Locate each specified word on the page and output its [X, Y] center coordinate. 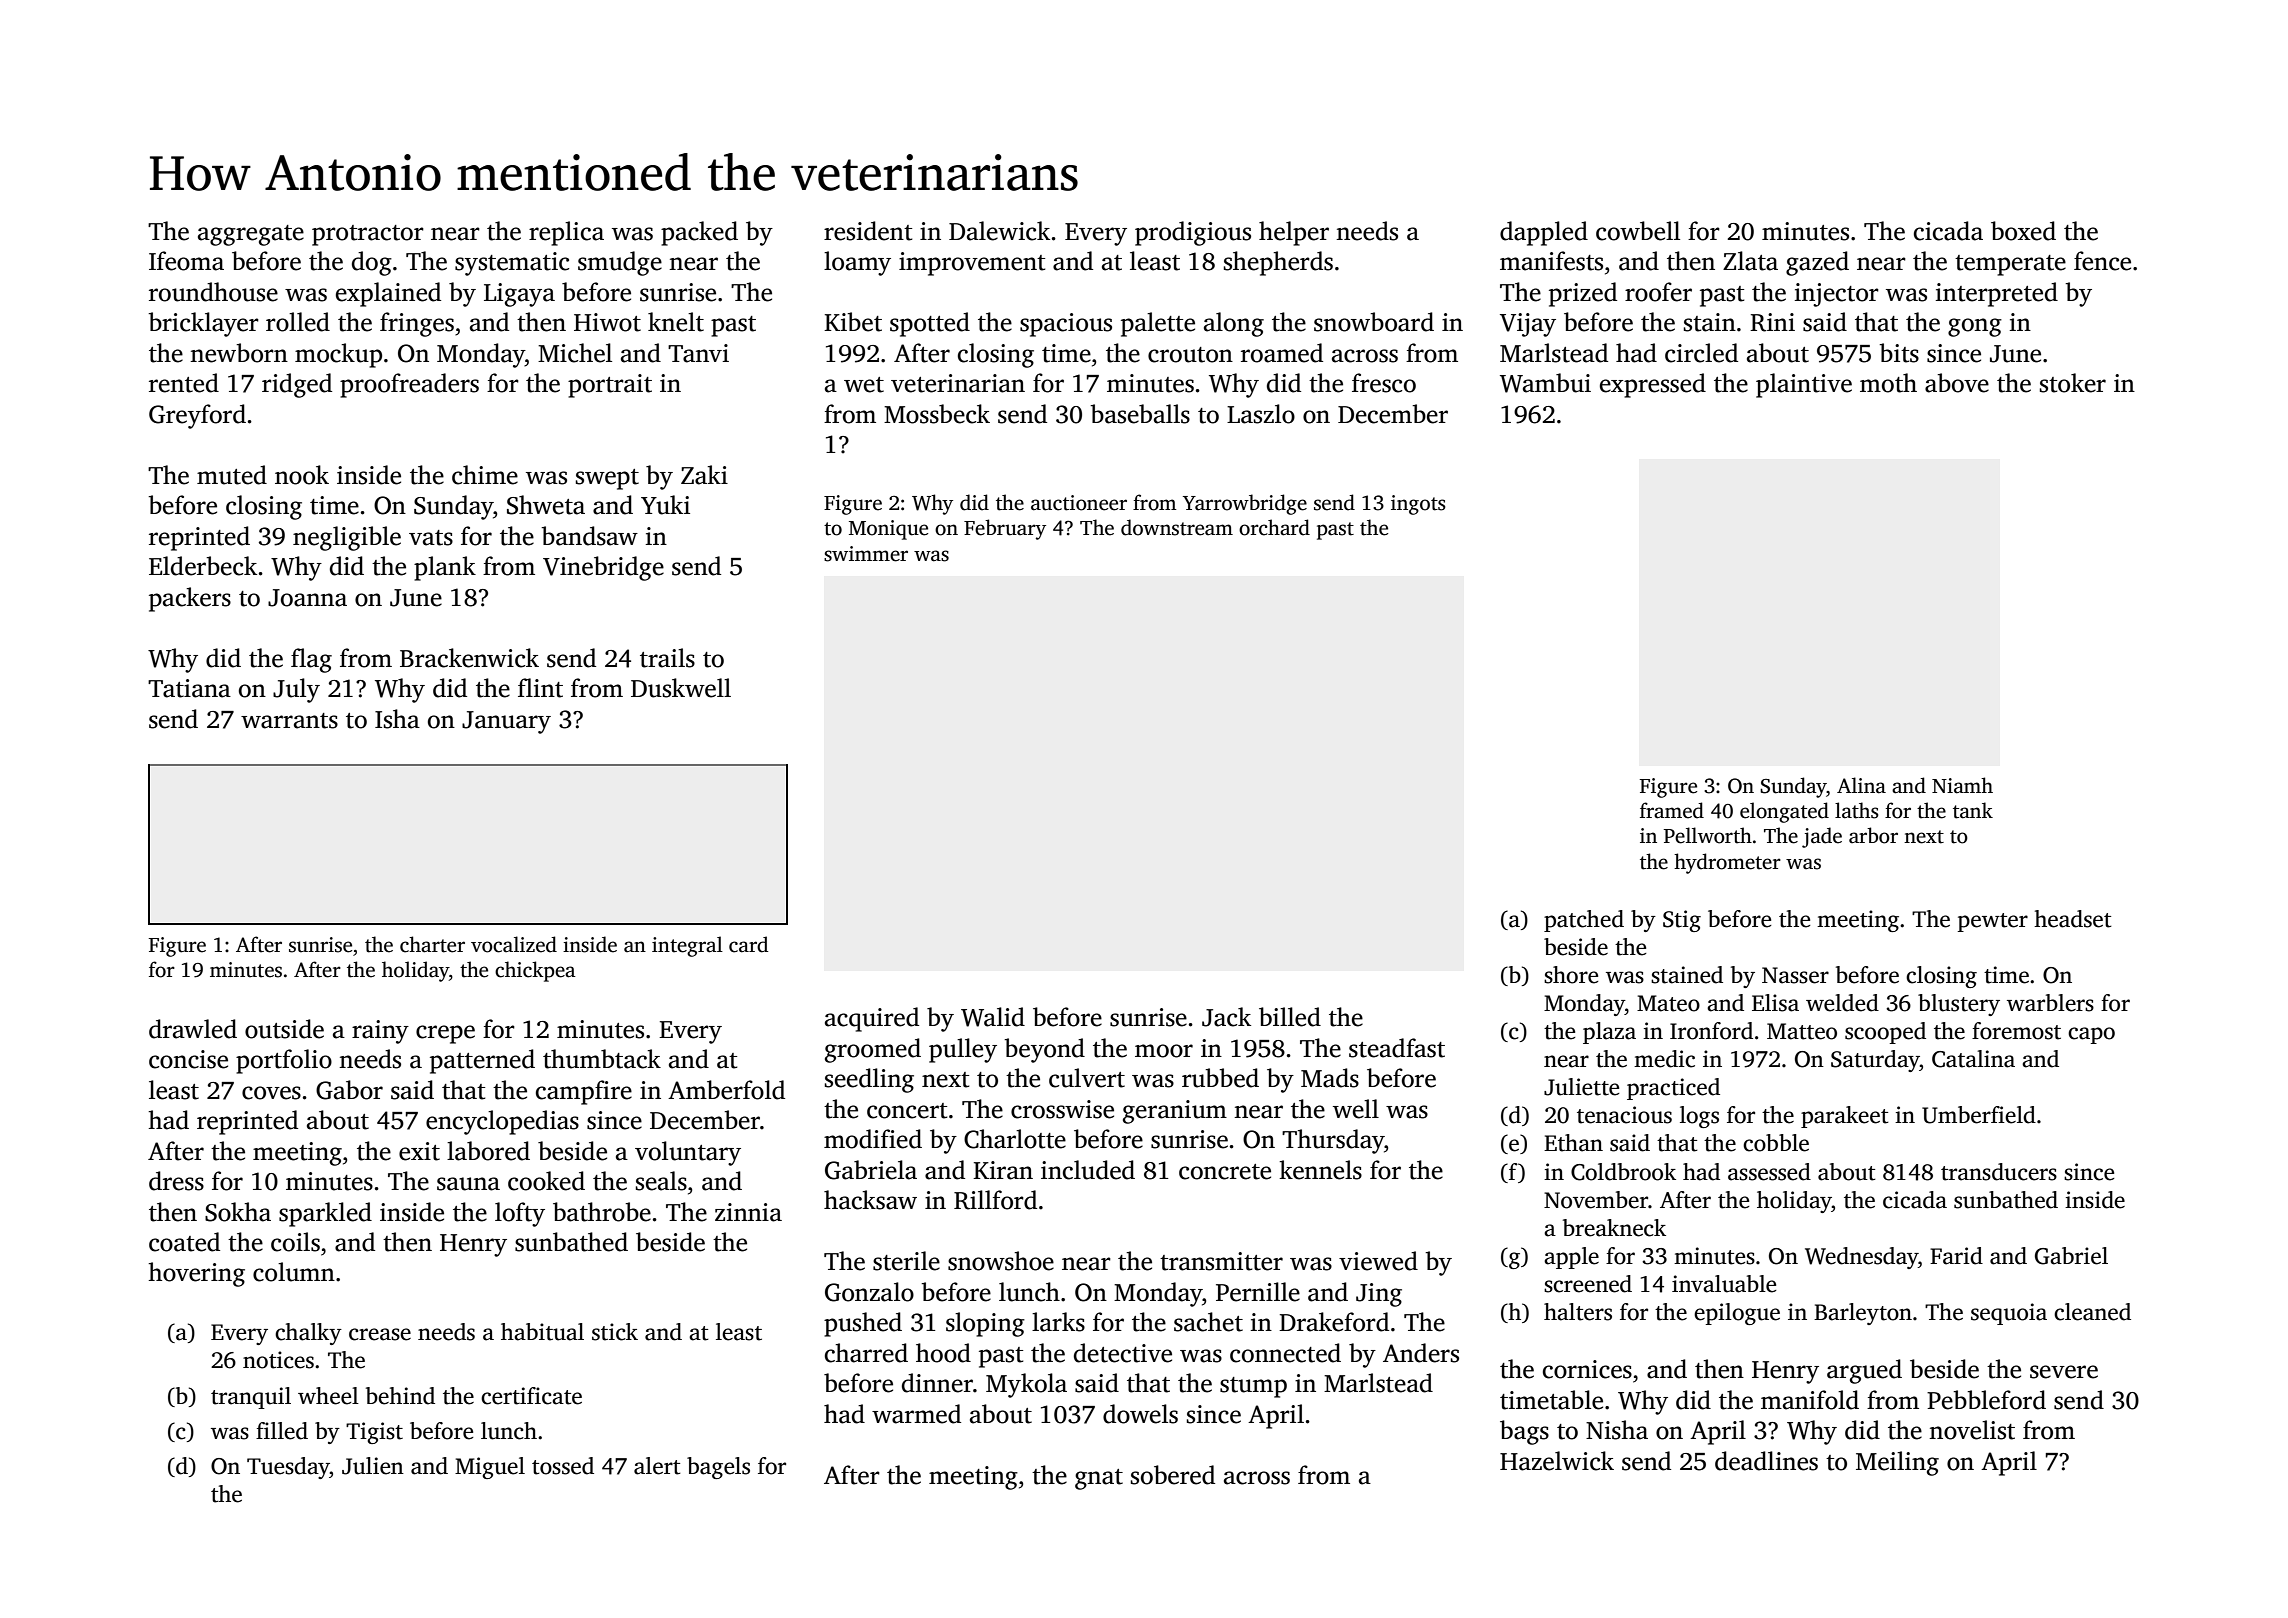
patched [1584, 921]
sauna [468, 1184]
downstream [1177, 527]
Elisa [1775, 1003]
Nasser [1795, 975]
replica [566, 233]
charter [432, 944]
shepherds [1278, 263]
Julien [373, 1466]
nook [302, 475]
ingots [1418, 505]
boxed [2023, 231]
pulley [963, 1050]
